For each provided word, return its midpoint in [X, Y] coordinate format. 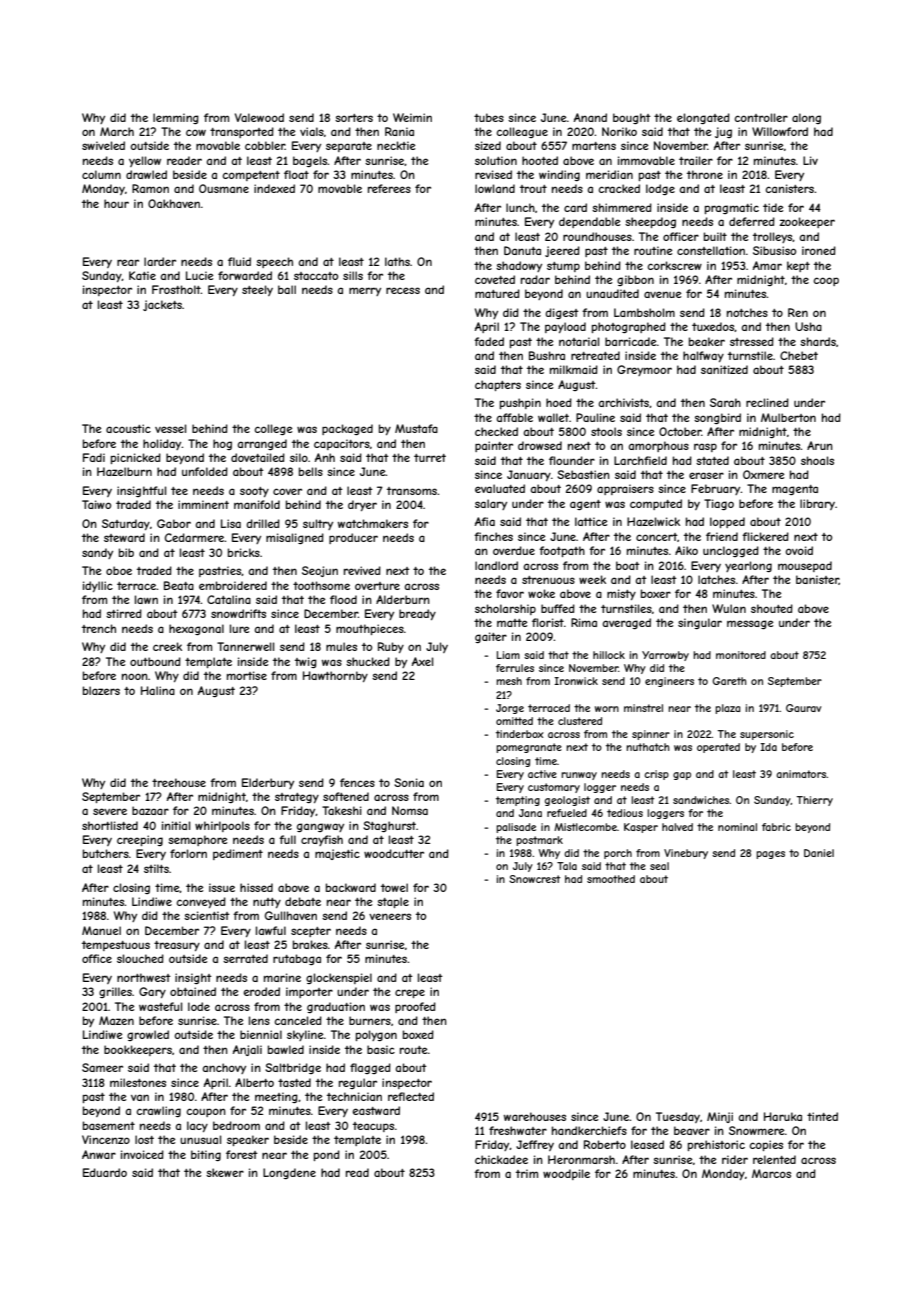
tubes [489, 117]
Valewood [259, 117]
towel [394, 887]
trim [527, 1173]
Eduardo [105, 1172]
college [273, 429]
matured [497, 293]
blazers [101, 690]
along [806, 118]
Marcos [771, 1173]
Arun [820, 445]
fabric [776, 827]
